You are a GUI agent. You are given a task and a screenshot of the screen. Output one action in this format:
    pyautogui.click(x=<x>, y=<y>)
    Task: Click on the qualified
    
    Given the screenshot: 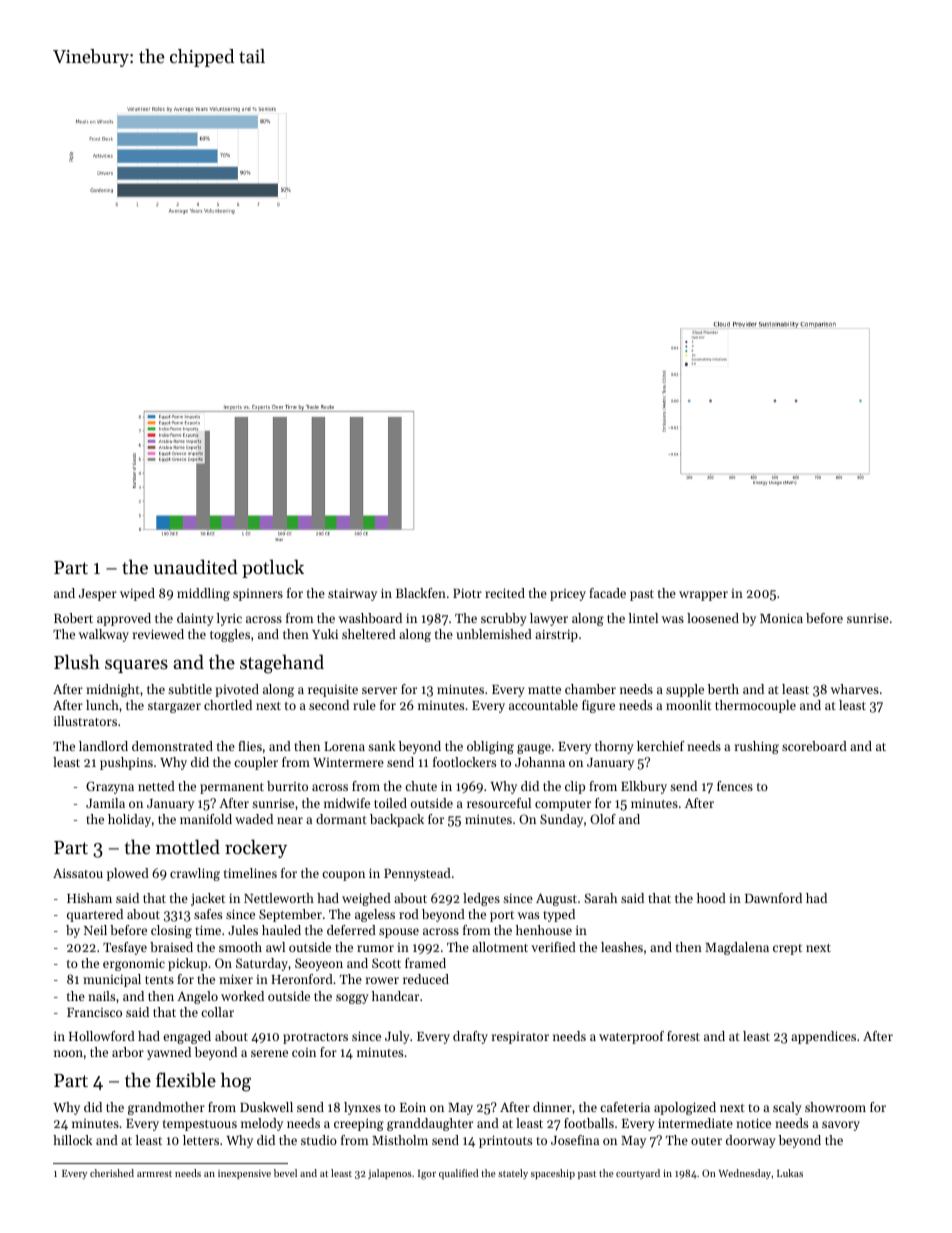 What is the action you would take?
    pyautogui.click(x=458, y=1174)
